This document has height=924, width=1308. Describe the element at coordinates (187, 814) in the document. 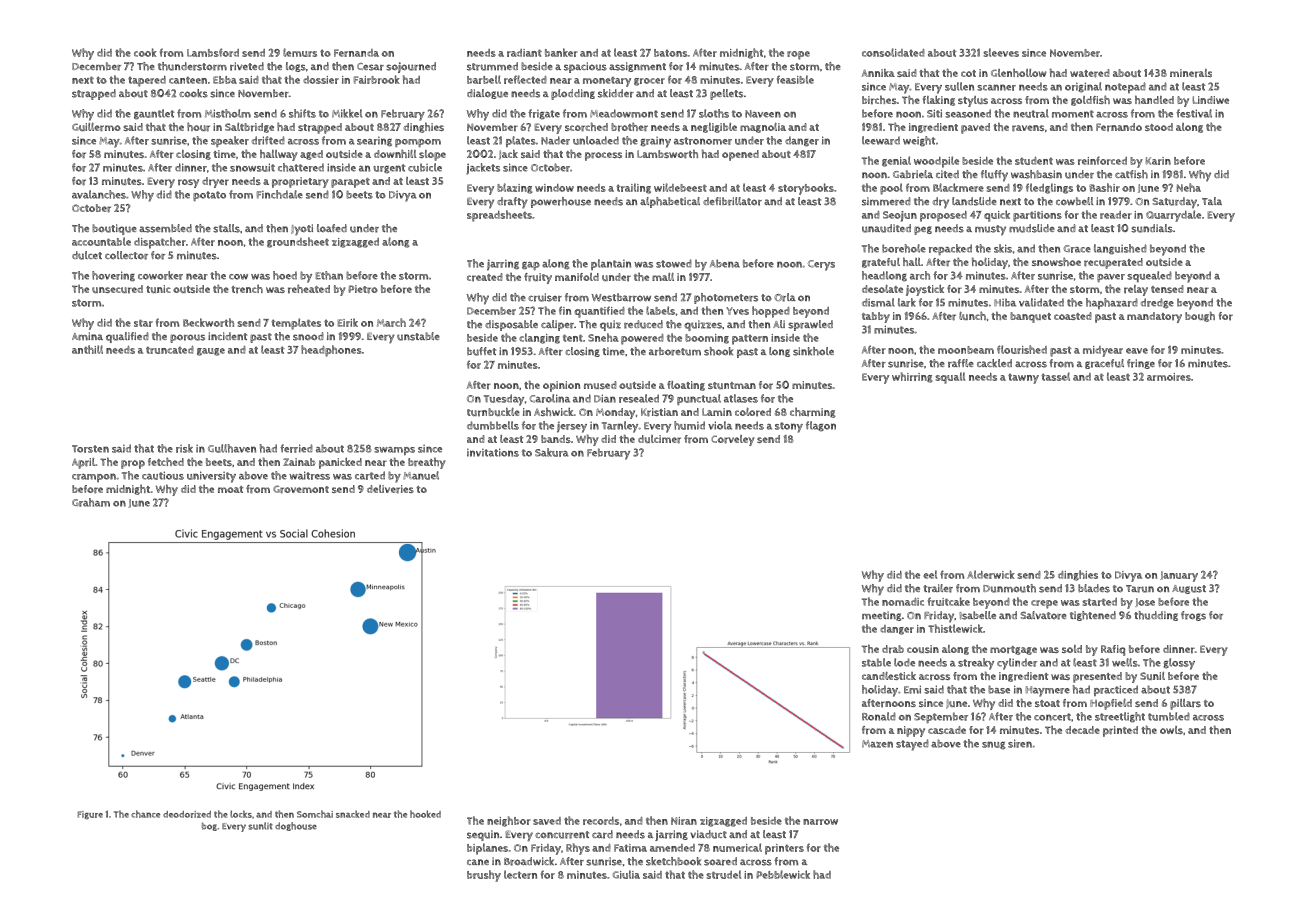

I see `deodorized` at that location.
